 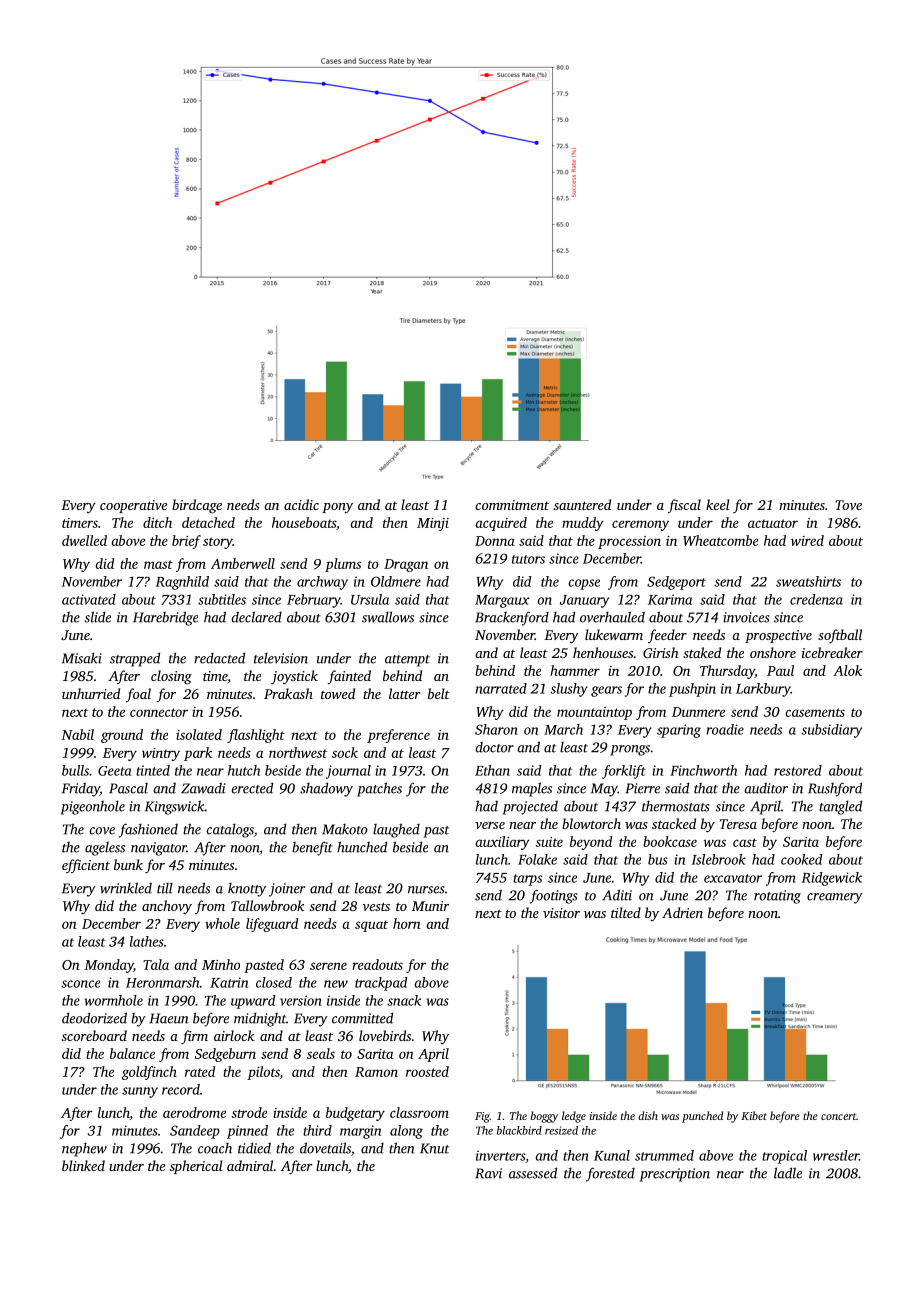 I want to click on Adrien, so click(x=682, y=912).
